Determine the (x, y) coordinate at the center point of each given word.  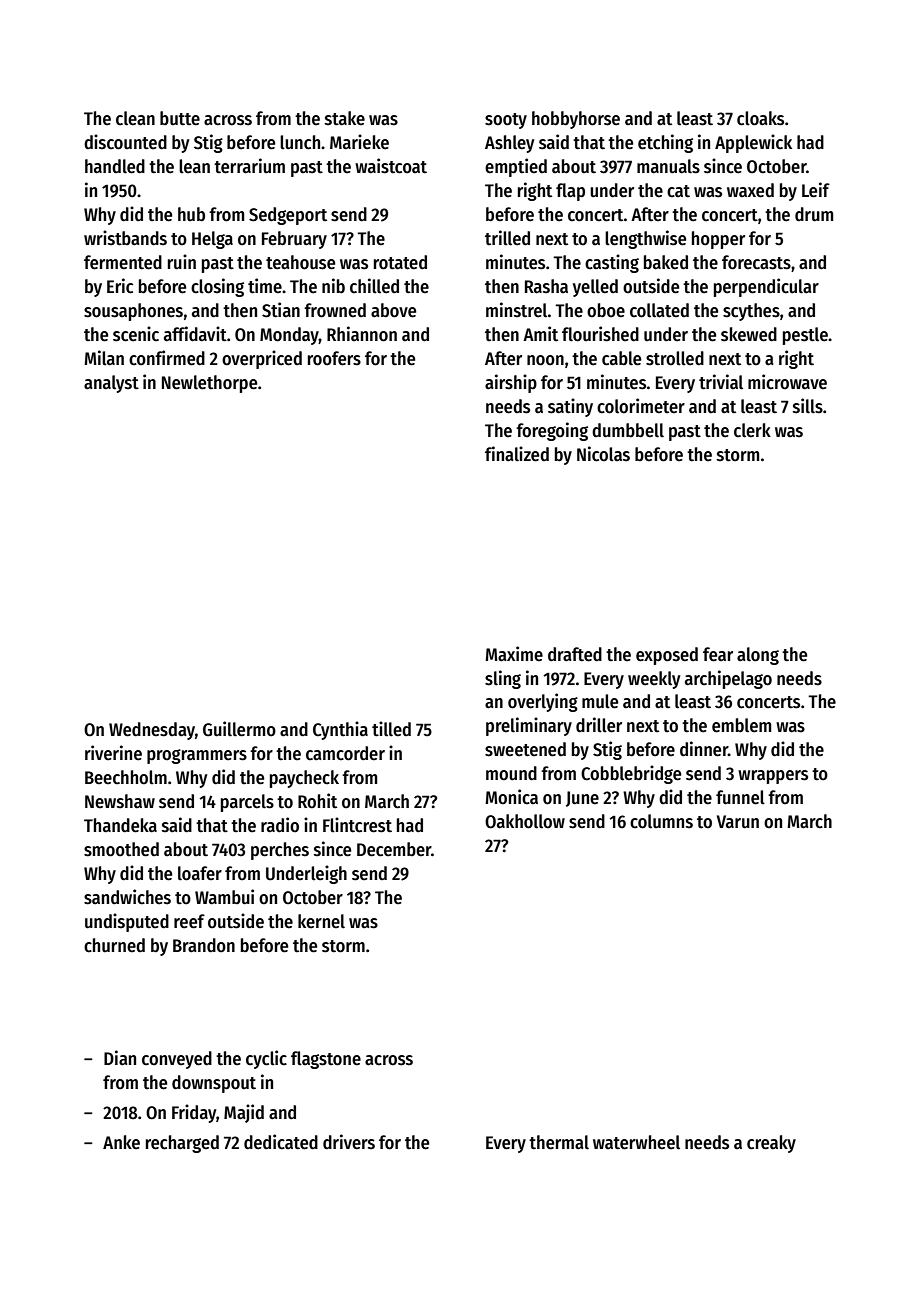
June (582, 799)
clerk (752, 430)
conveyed (177, 1060)
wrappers (773, 777)
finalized (517, 454)
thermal (559, 1142)
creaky (771, 1144)
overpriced (262, 359)
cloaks (760, 118)
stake (345, 118)
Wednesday (152, 731)
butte (180, 118)
